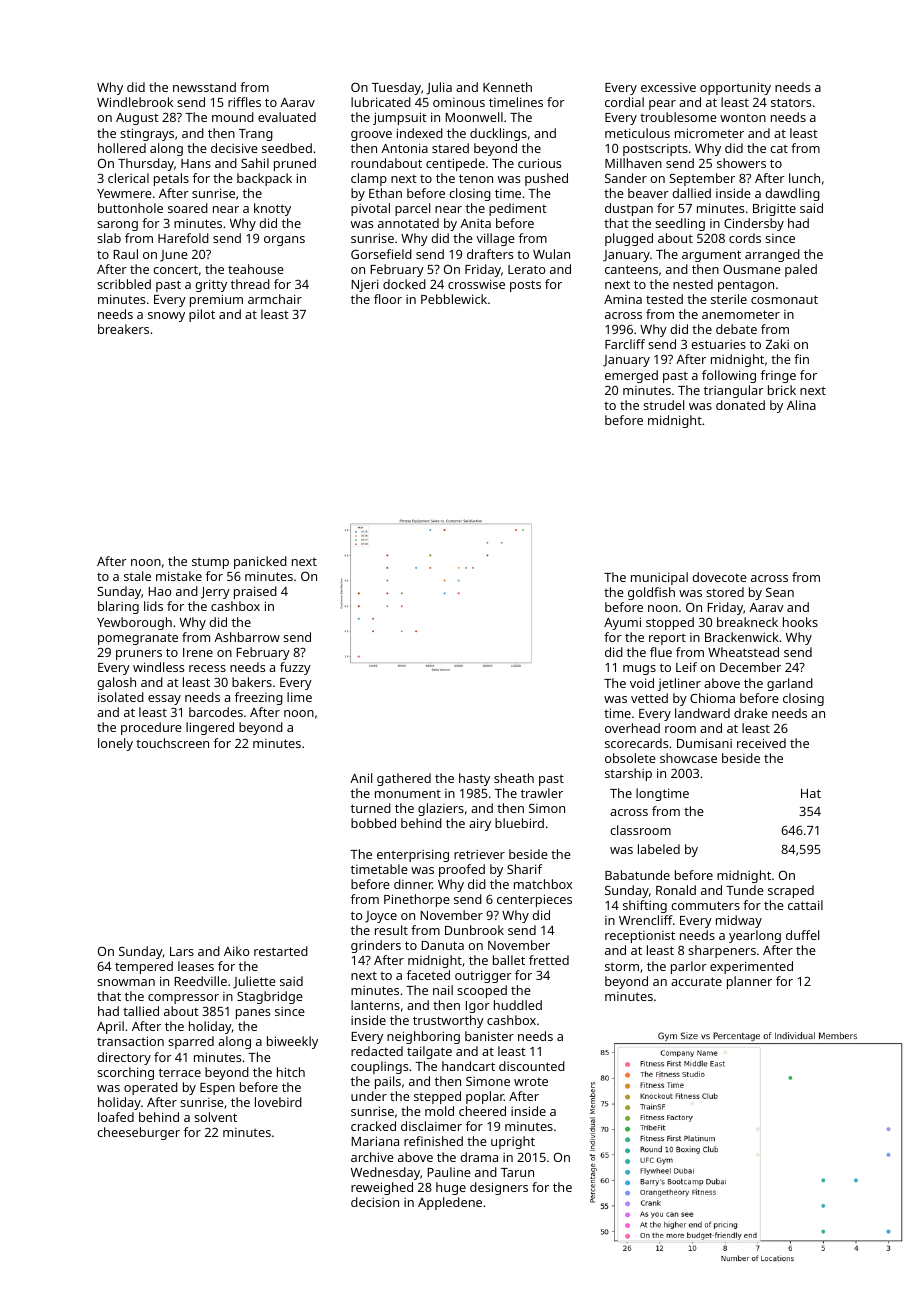  Describe the element at coordinates (439, 88) in the page. I see `Julia` at that location.
